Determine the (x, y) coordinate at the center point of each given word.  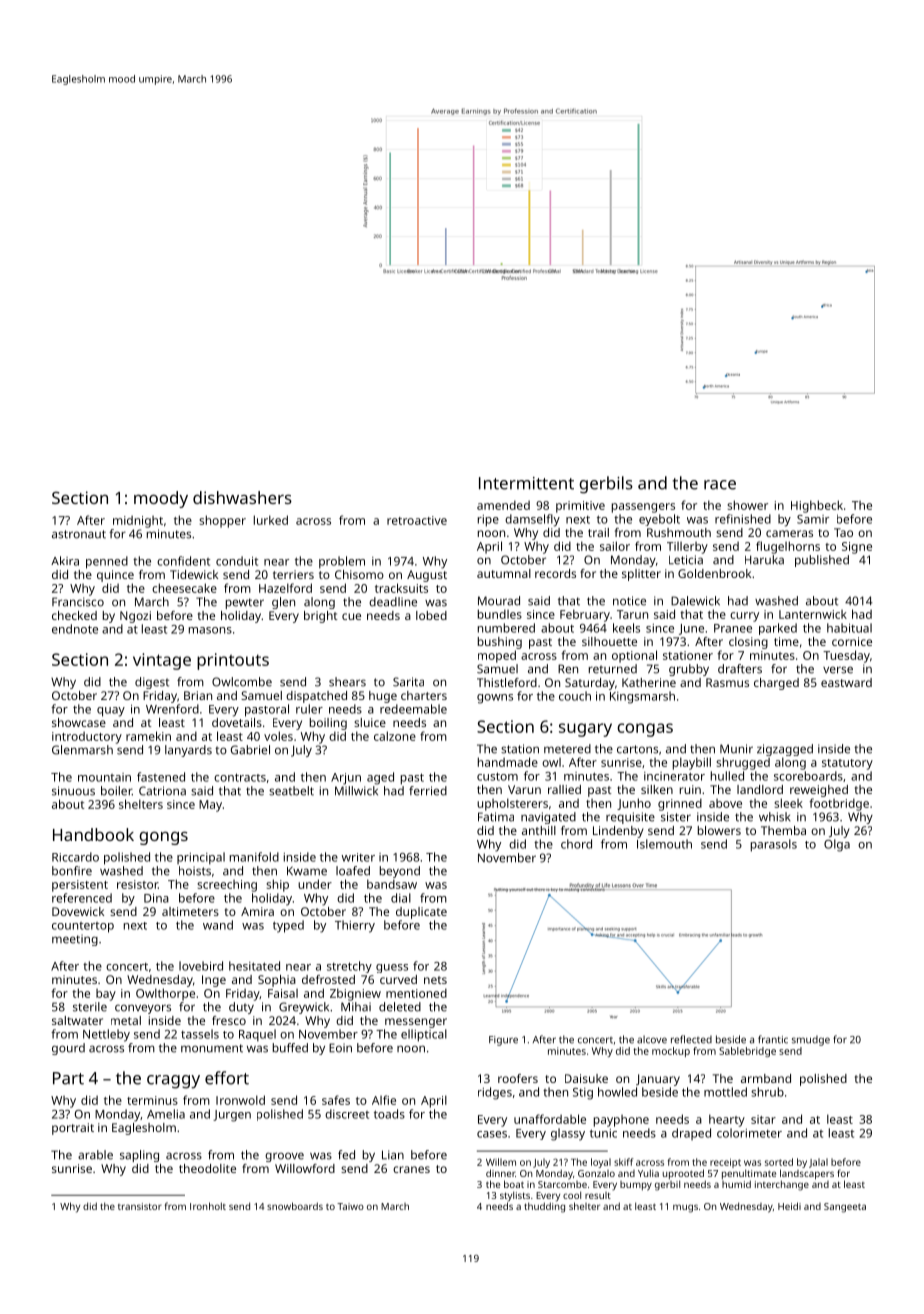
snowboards (295, 1206)
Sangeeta (845, 1208)
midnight (138, 521)
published (822, 561)
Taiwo (350, 1206)
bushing (500, 643)
